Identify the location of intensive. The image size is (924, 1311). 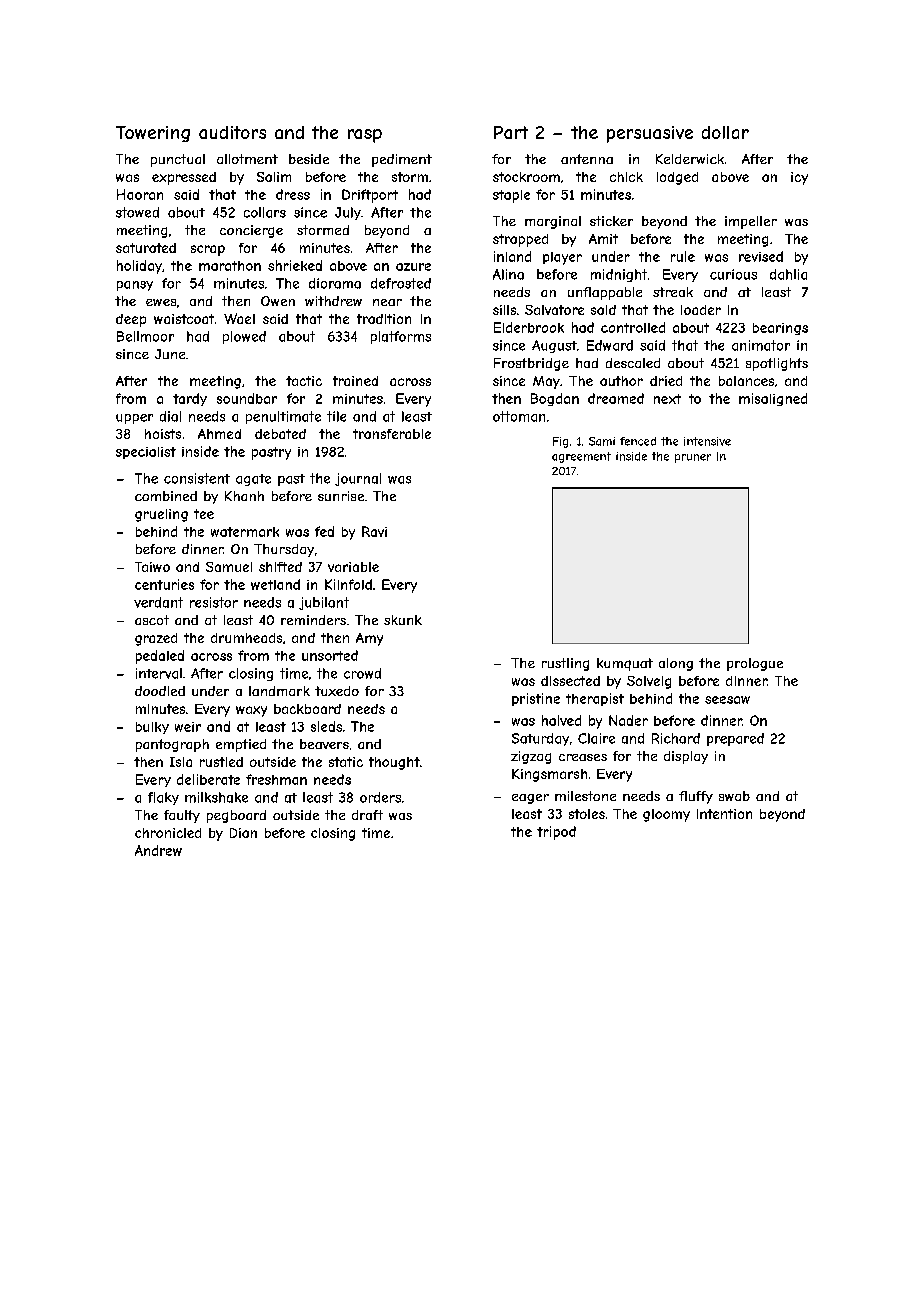
(707, 441).
